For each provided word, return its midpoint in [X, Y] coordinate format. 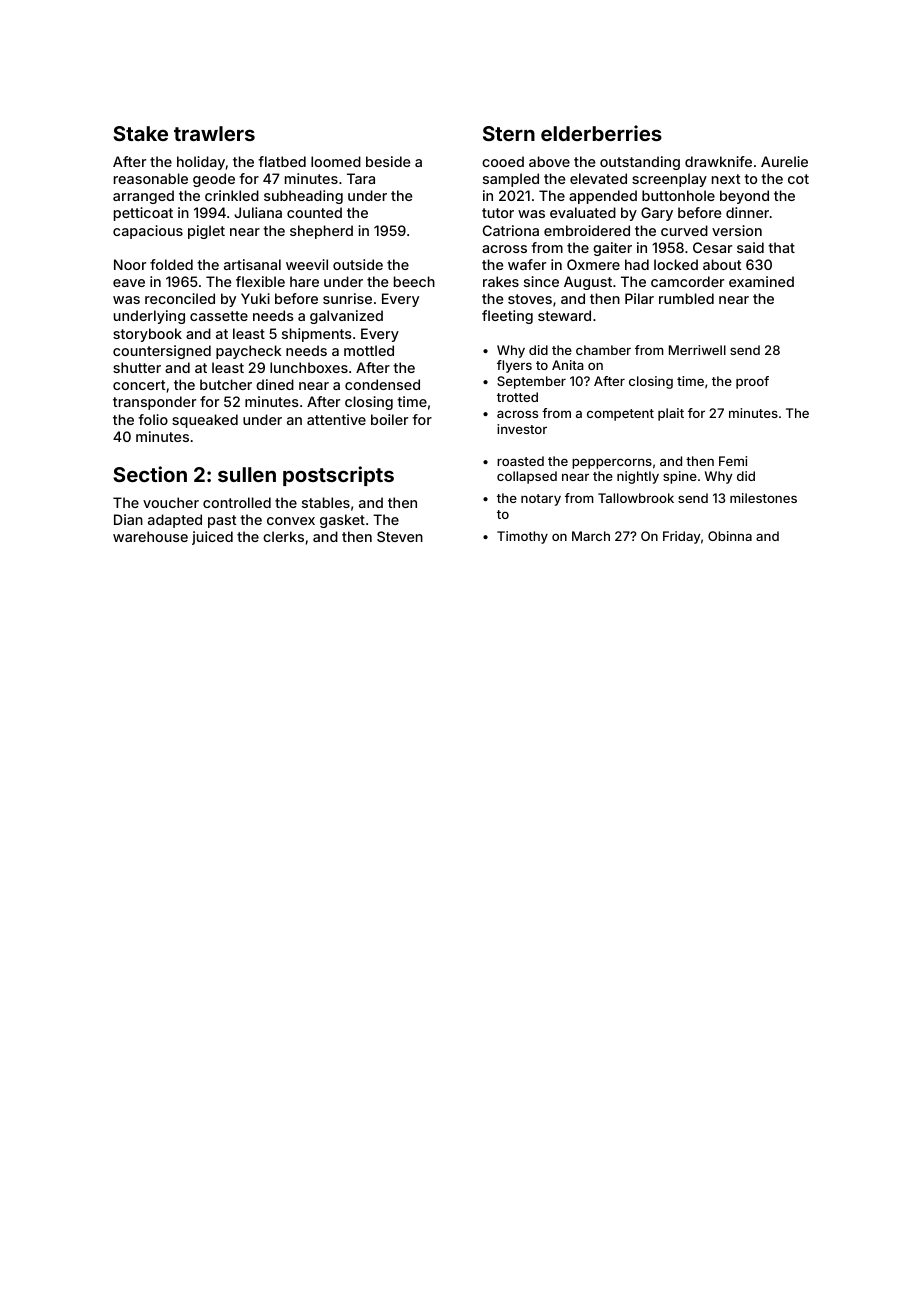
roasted [520, 461]
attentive [336, 419]
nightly [638, 477]
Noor [130, 264]
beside [388, 161]
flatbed [282, 161]
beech [414, 281]
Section [150, 474]
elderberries [601, 133]
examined [761, 281]
